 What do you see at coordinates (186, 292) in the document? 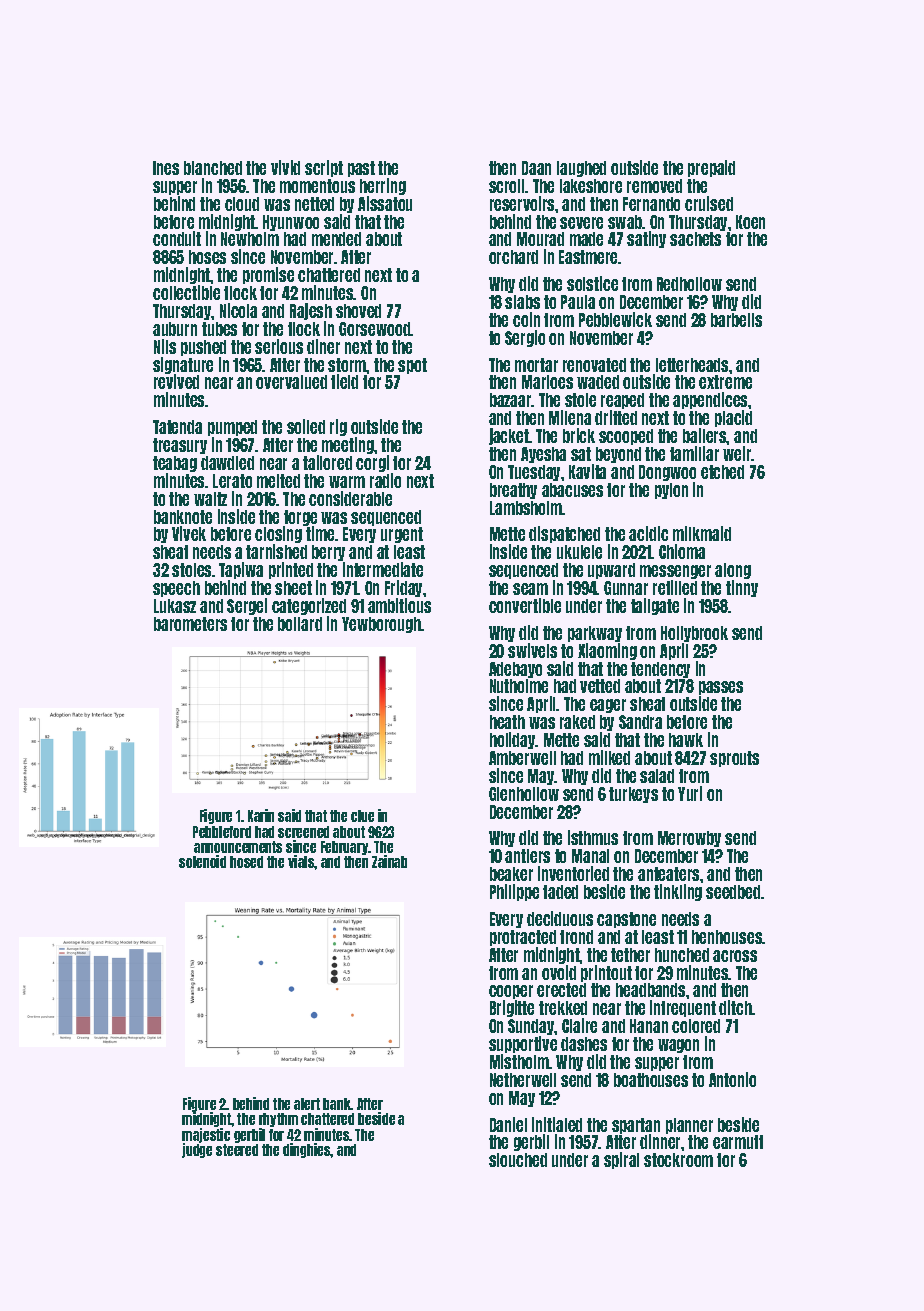
I see `collectible` at bounding box center [186, 292].
